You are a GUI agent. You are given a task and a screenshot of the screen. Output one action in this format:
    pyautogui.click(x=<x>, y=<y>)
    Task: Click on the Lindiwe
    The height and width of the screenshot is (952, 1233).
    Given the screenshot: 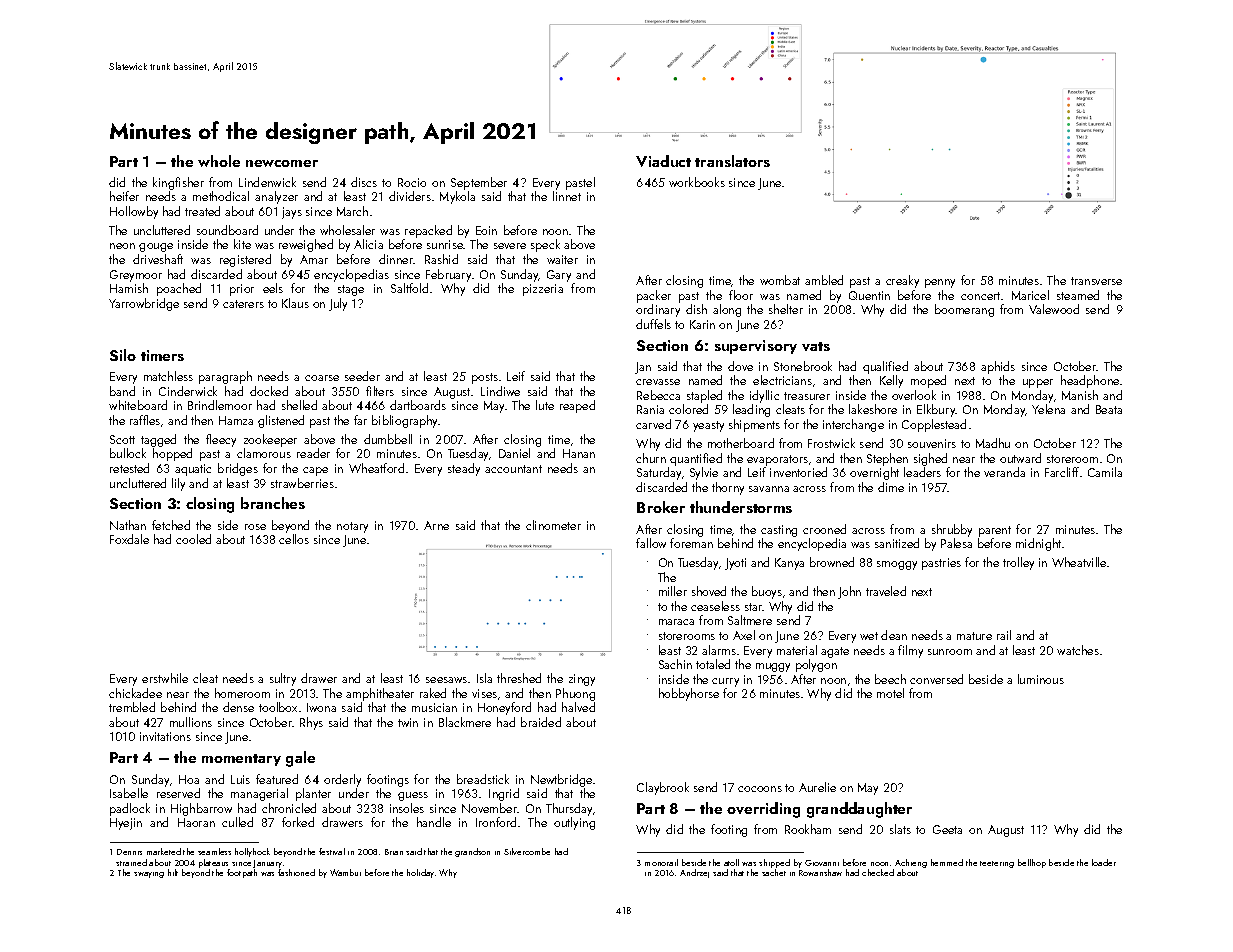 What is the action you would take?
    pyautogui.click(x=500, y=391)
